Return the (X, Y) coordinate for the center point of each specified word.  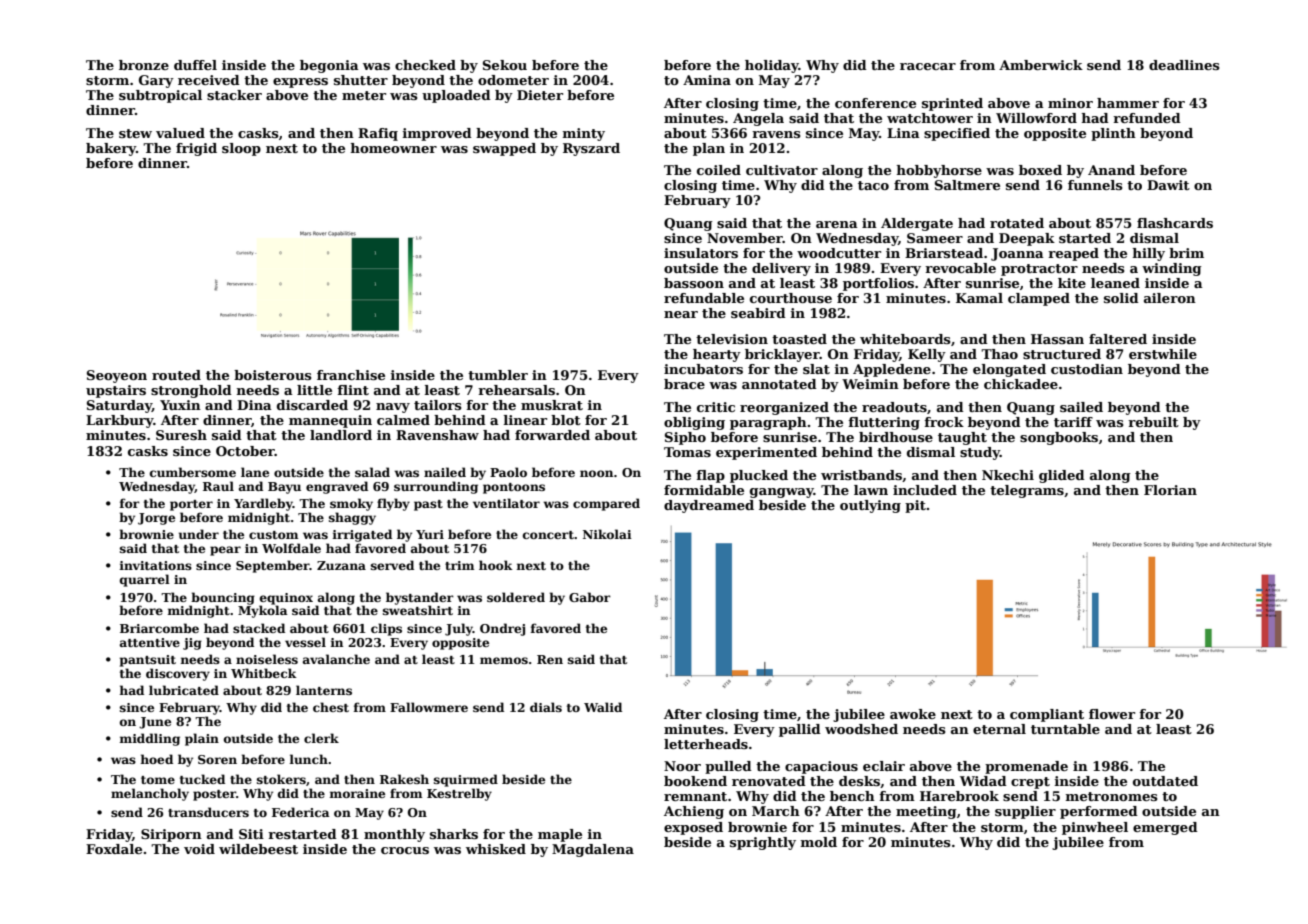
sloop (241, 149)
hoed (157, 759)
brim (1186, 253)
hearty (717, 355)
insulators (701, 253)
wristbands (861, 475)
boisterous (273, 375)
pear (225, 551)
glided (1062, 476)
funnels (1095, 185)
